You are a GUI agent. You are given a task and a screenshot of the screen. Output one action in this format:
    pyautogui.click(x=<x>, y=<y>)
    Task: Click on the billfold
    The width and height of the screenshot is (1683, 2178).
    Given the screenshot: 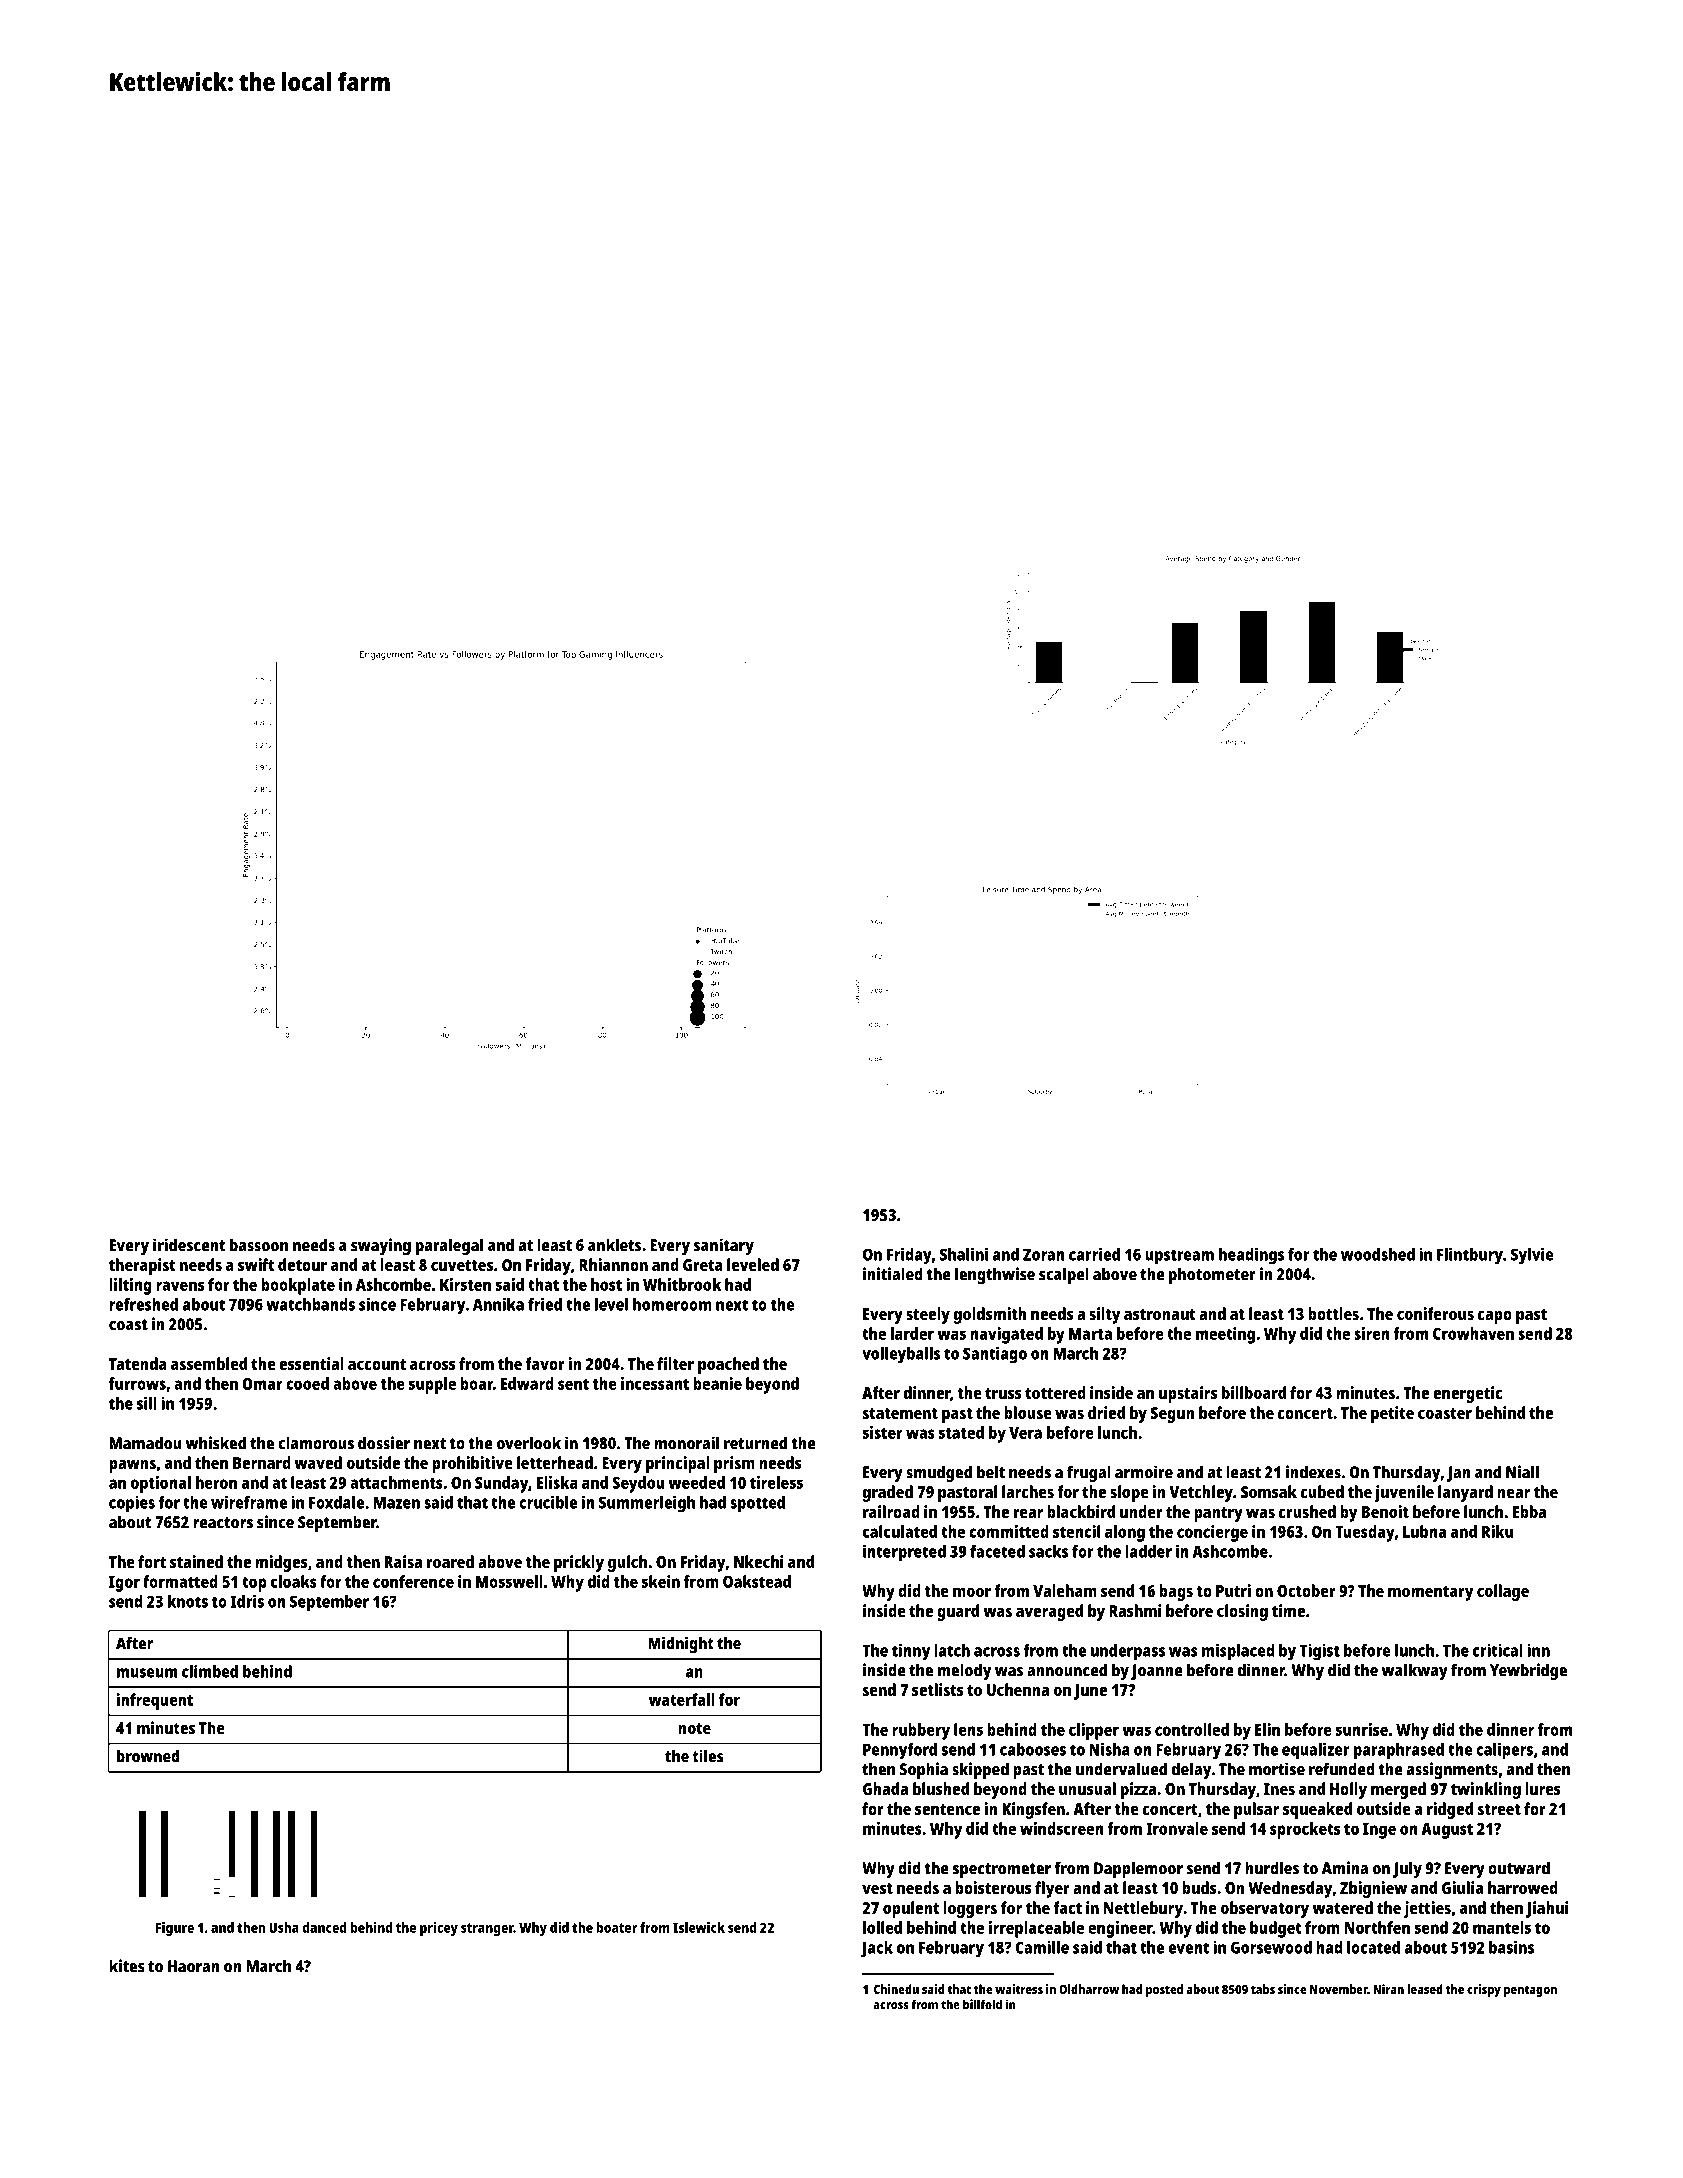 What is the action you would take?
    pyautogui.click(x=982, y=2004)
